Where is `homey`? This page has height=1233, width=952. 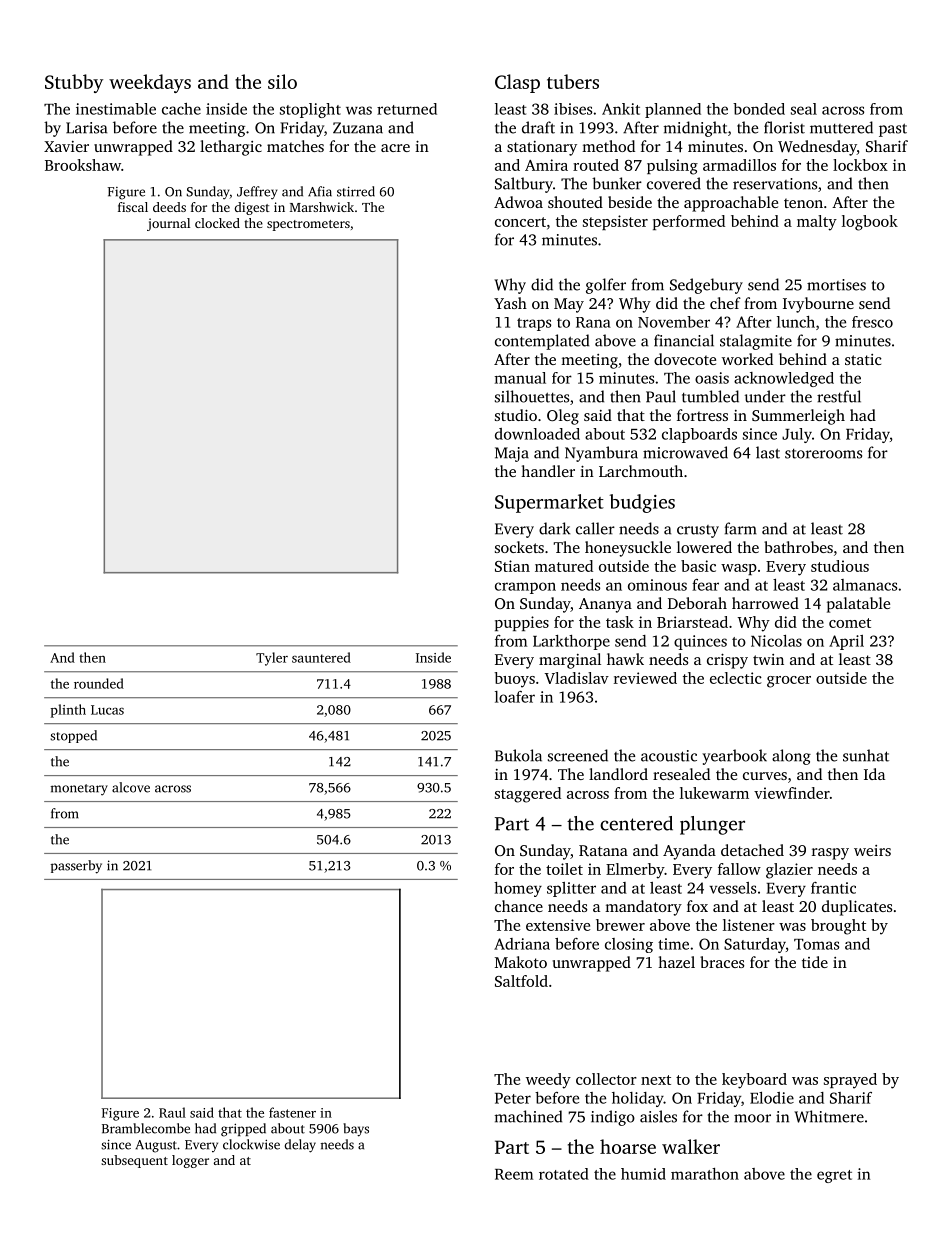 homey is located at coordinates (518, 889).
